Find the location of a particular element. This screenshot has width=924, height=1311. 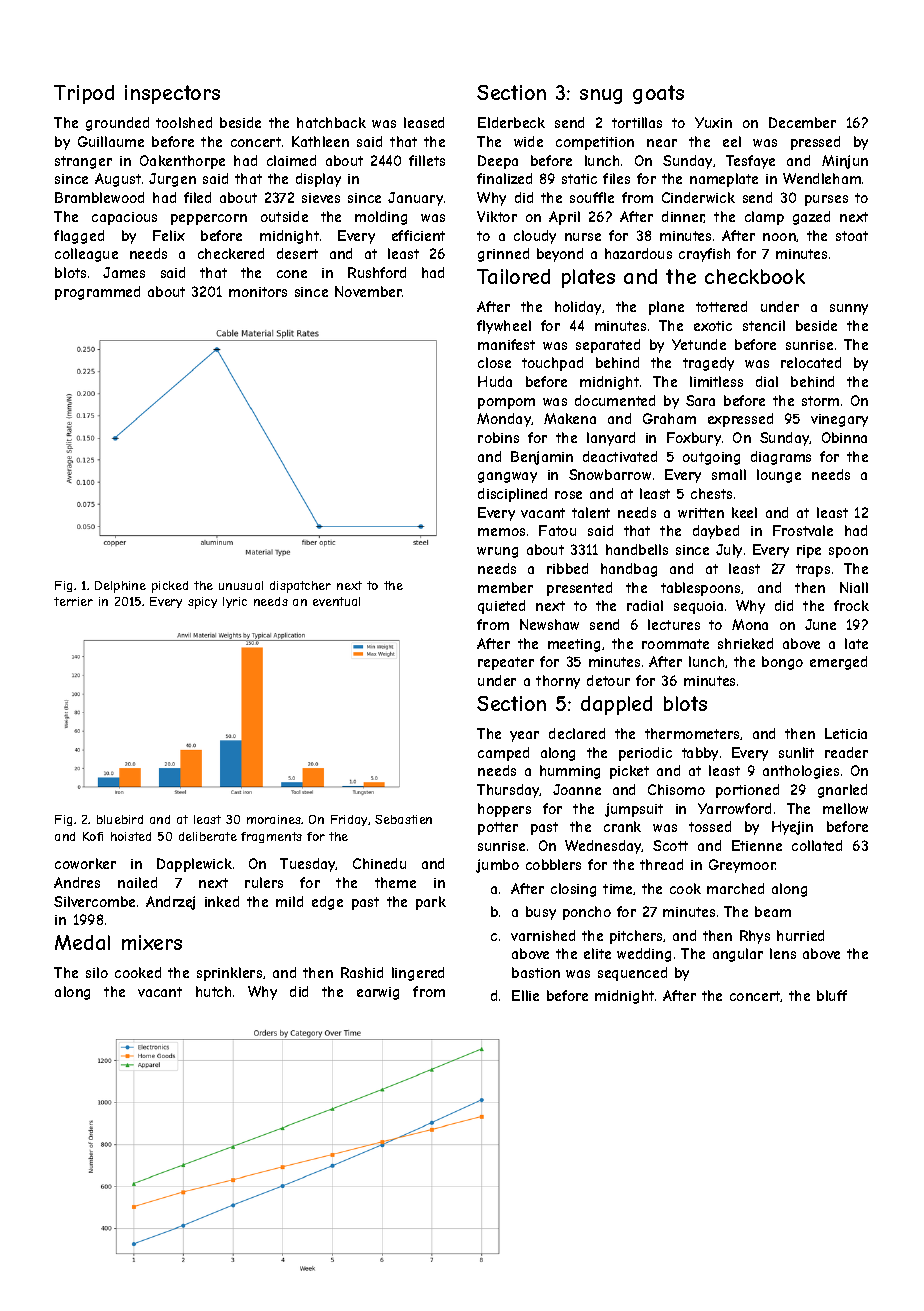

programmed is located at coordinates (97, 293).
